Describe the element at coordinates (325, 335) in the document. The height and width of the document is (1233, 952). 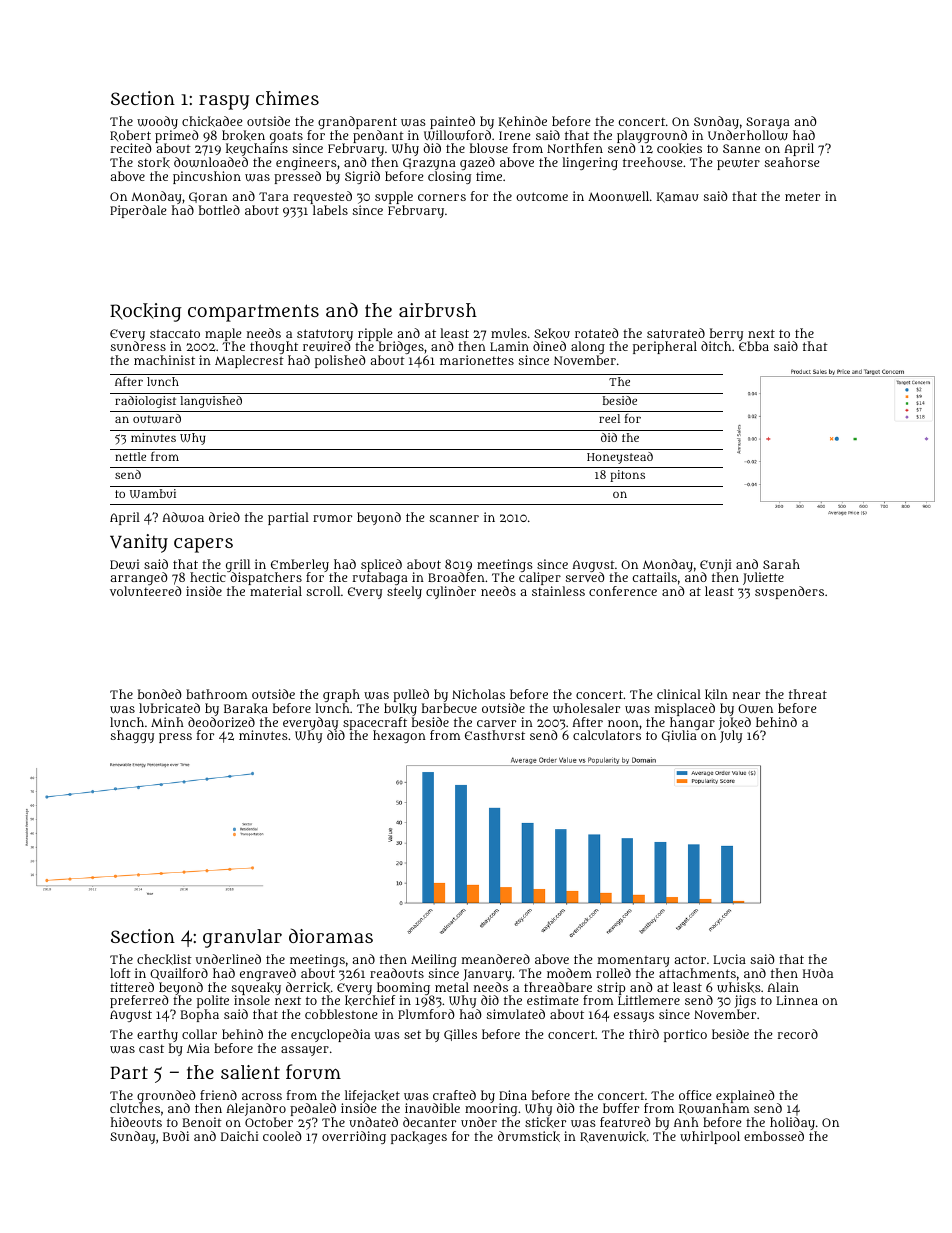
I see `statutory` at that location.
